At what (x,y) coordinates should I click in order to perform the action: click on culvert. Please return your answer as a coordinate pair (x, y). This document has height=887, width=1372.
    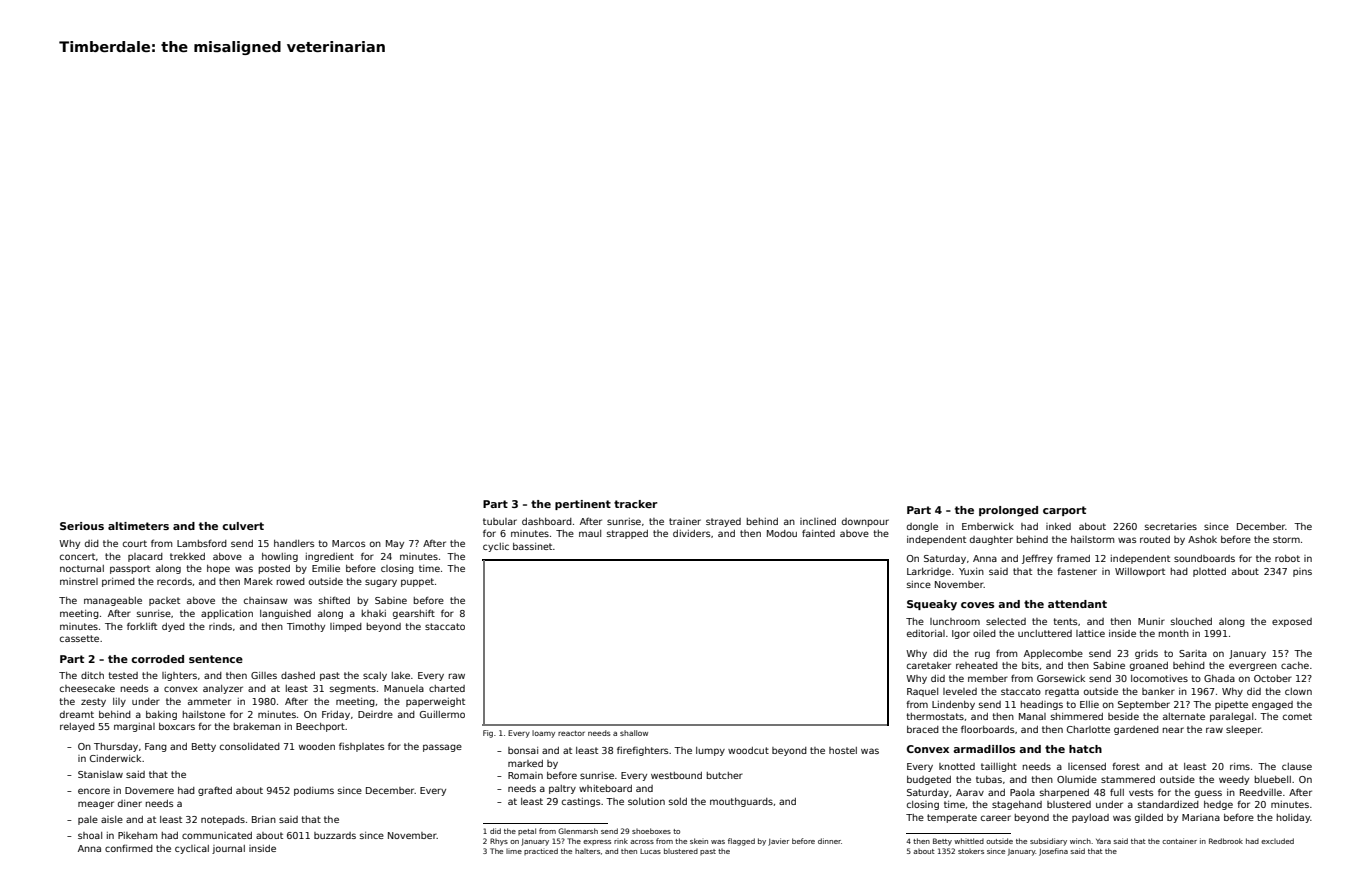
    Looking at the image, I should click on (243, 526).
